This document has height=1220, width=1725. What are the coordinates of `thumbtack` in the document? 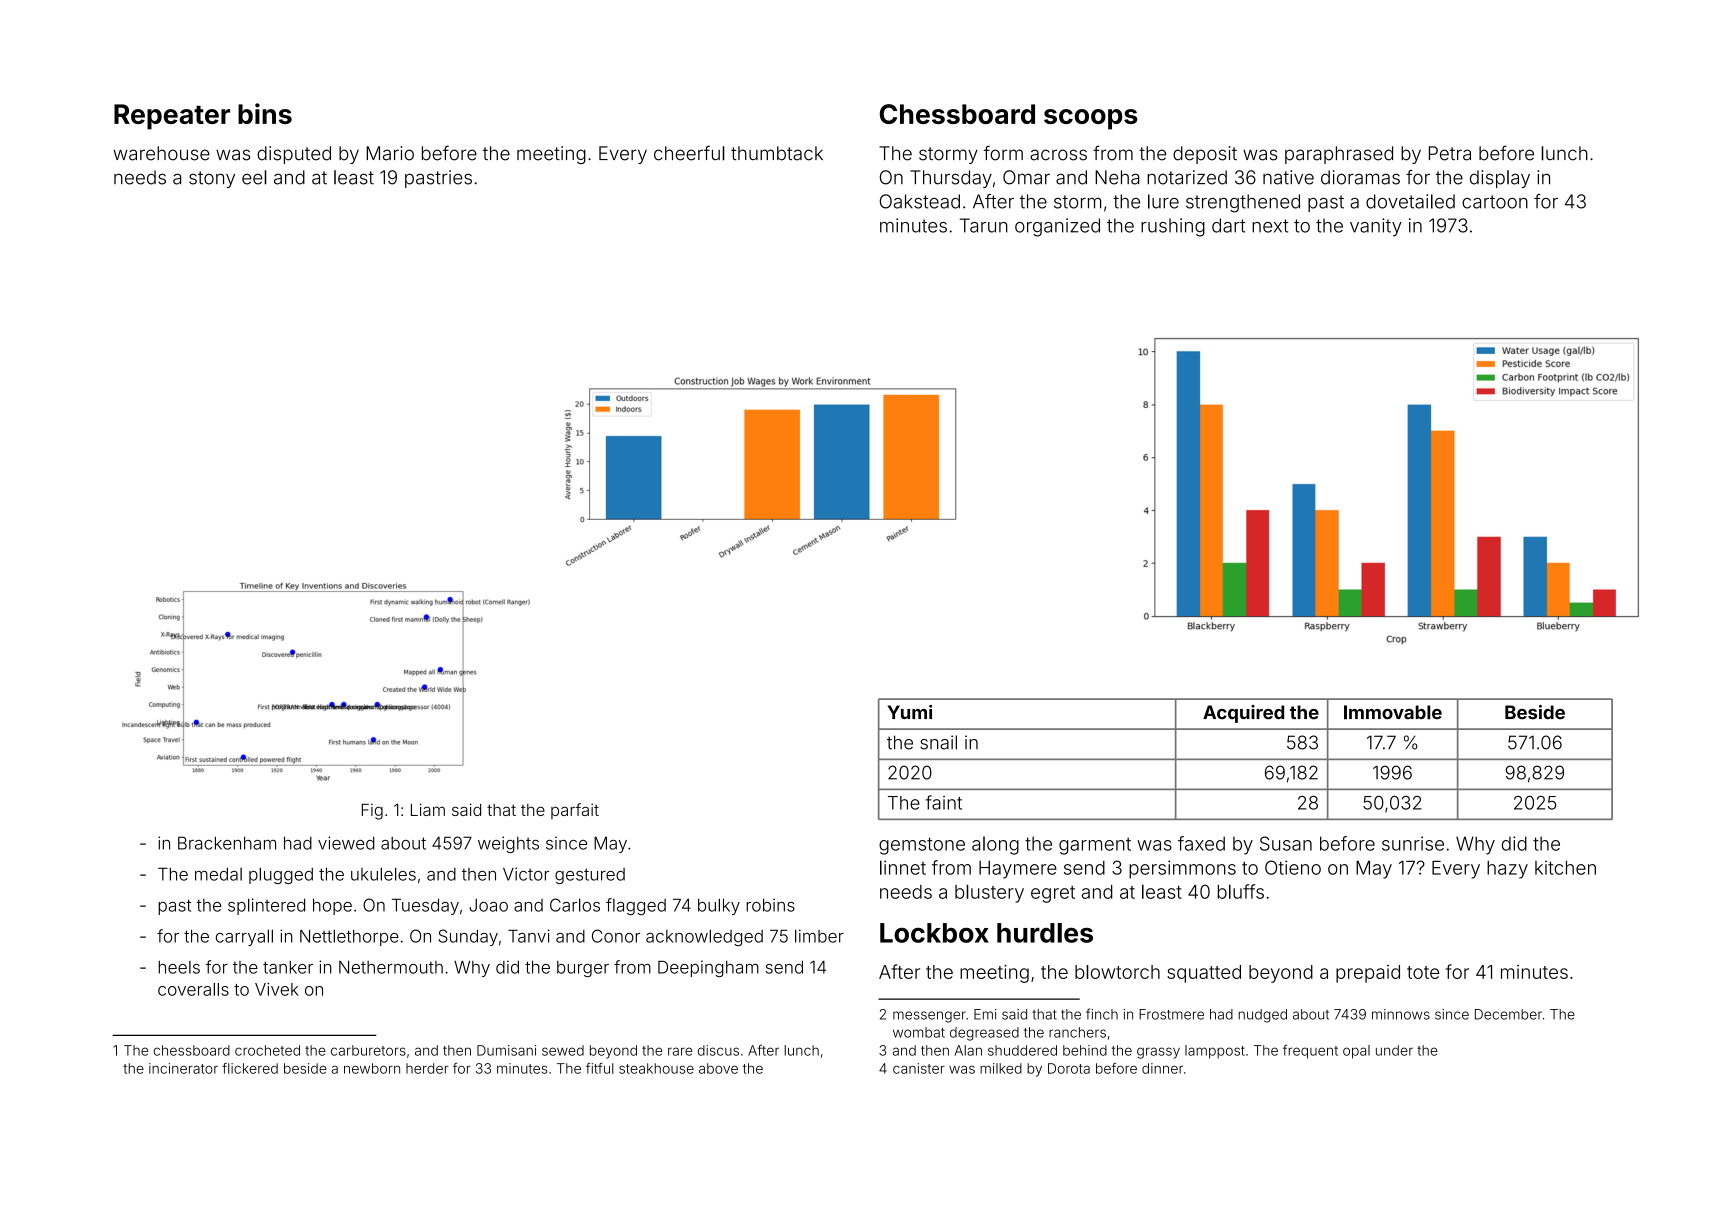 It's located at (777, 153).
